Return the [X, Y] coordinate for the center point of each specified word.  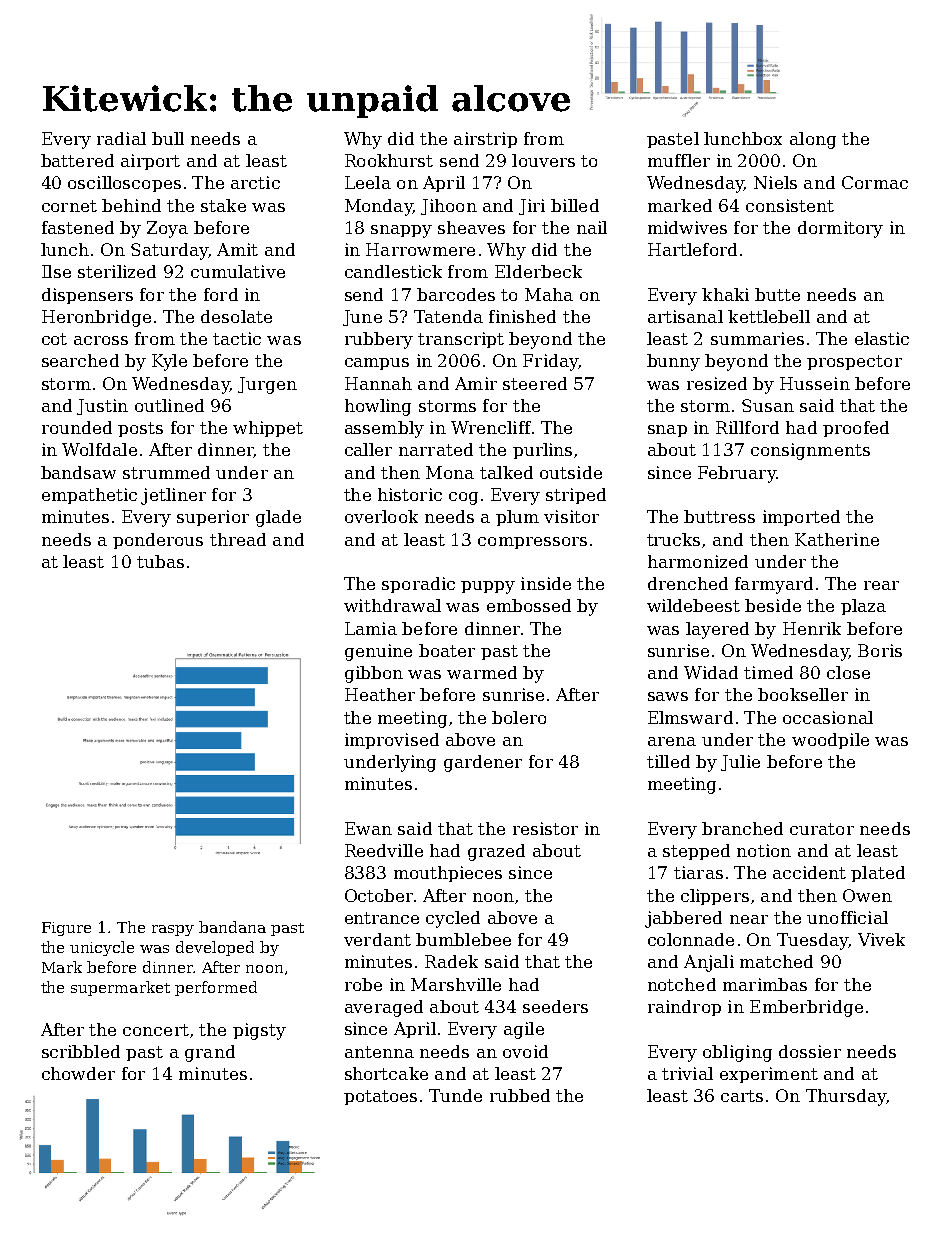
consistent [790, 205]
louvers [543, 160]
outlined [169, 405]
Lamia [371, 628]
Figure [66, 929]
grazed [496, 852]
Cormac [875, 182]
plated [878, 874]
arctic [255, 182]
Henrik [812, 628]
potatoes [380, 1097]
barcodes [456, 294]
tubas [160, 561]
